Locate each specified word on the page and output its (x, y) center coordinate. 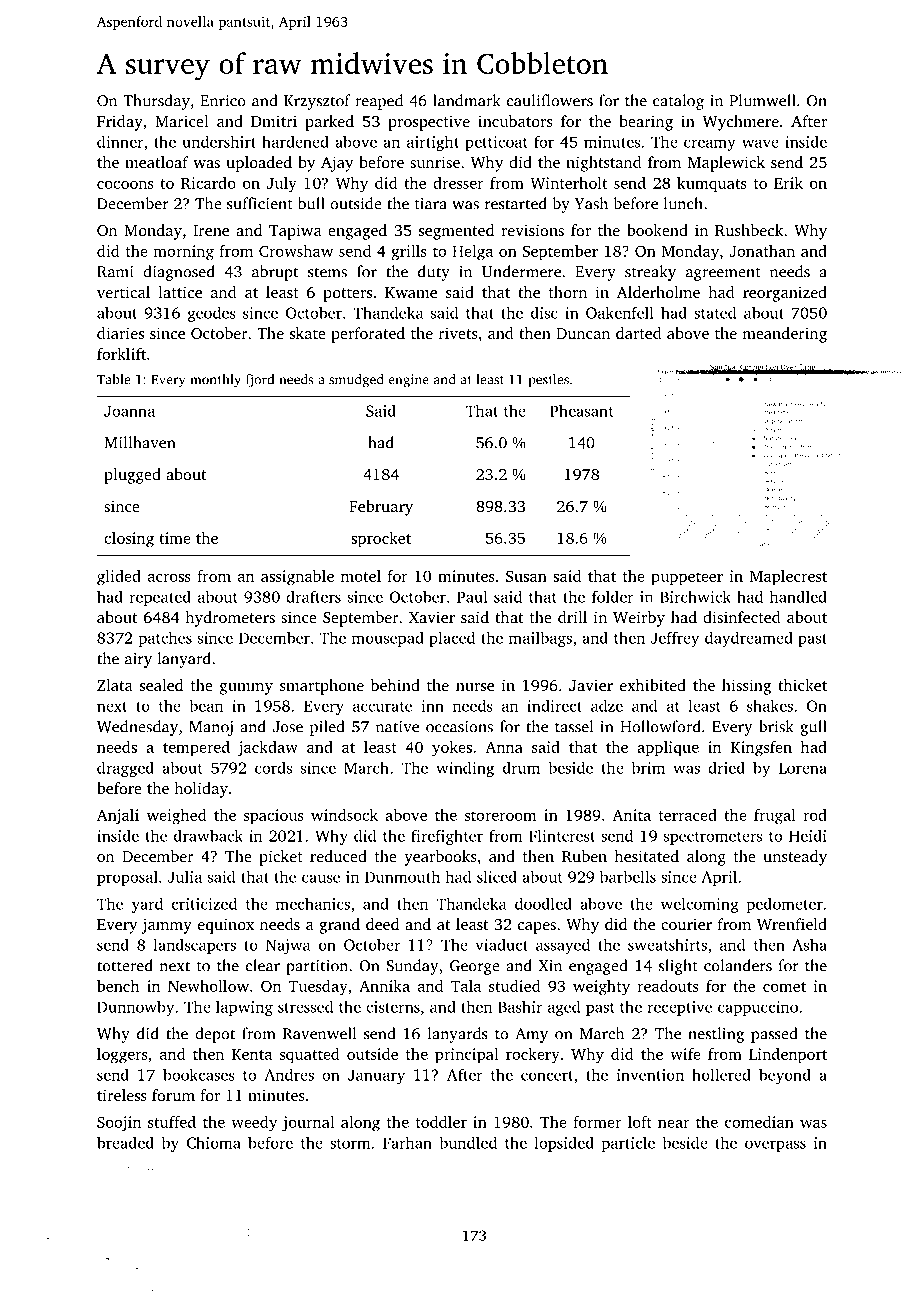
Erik (788, 183)
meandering (784, 335)
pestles (548, 381)
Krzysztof (317, 102)
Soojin (119, 1124)
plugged (132, 476)
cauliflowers (550, 100)
